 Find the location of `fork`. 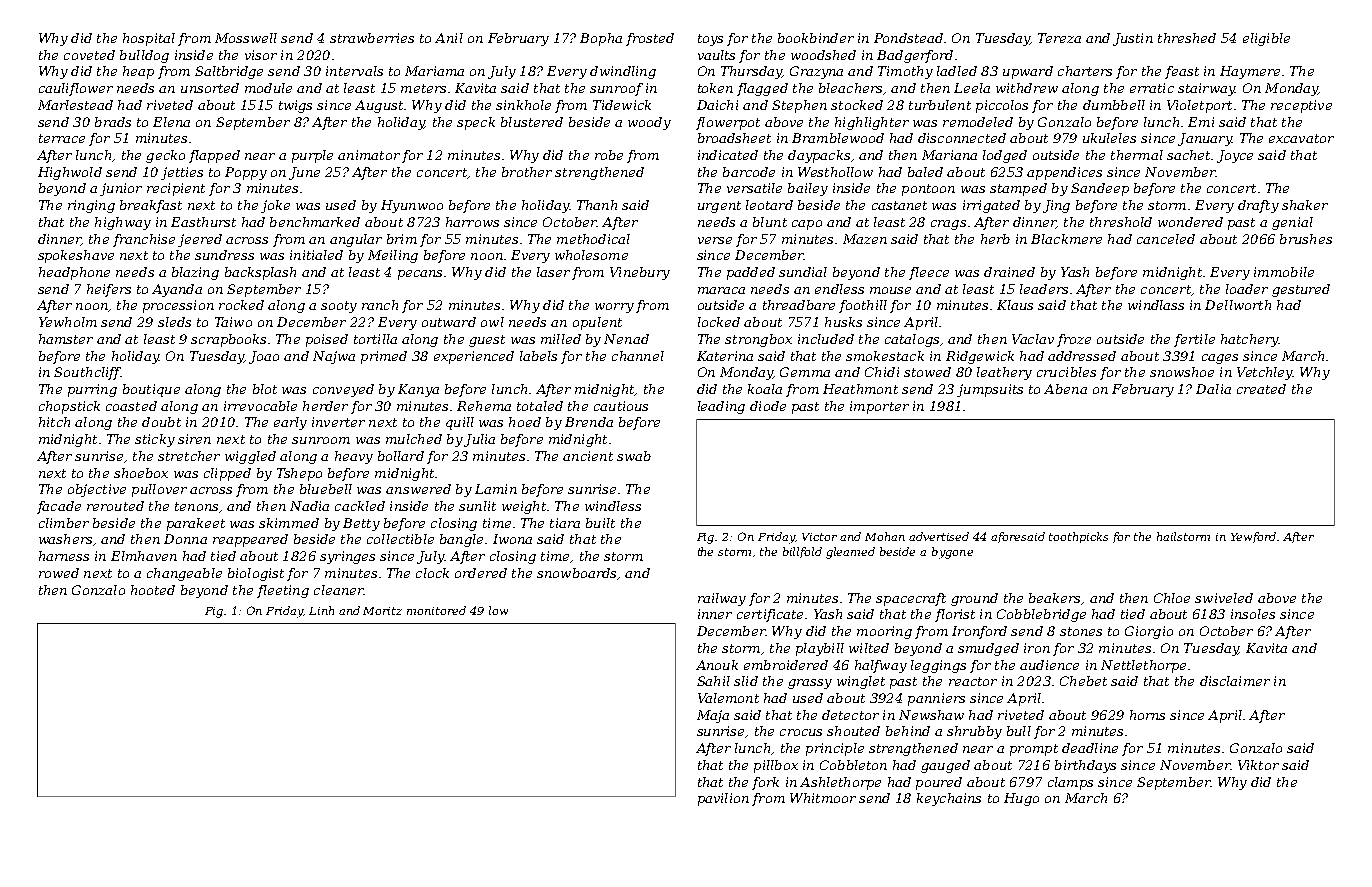

fork is located at coordinates (765, 783).
